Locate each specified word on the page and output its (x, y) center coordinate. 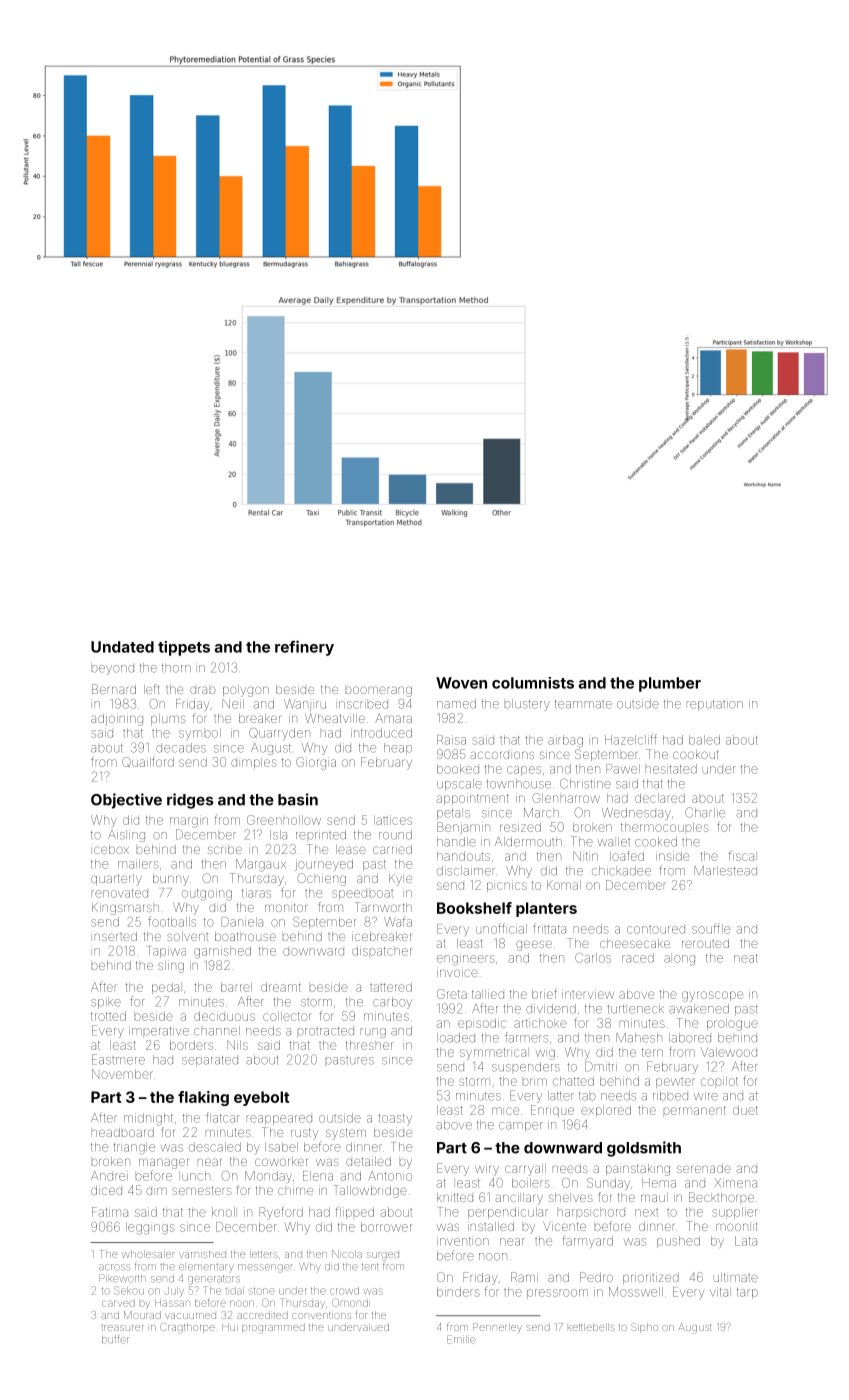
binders (458, 1292)
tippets (184, 648)
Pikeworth (122, 1278)
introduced (381, 733)
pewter (675, 1083)
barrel (236, 987)
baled (704, 740)
